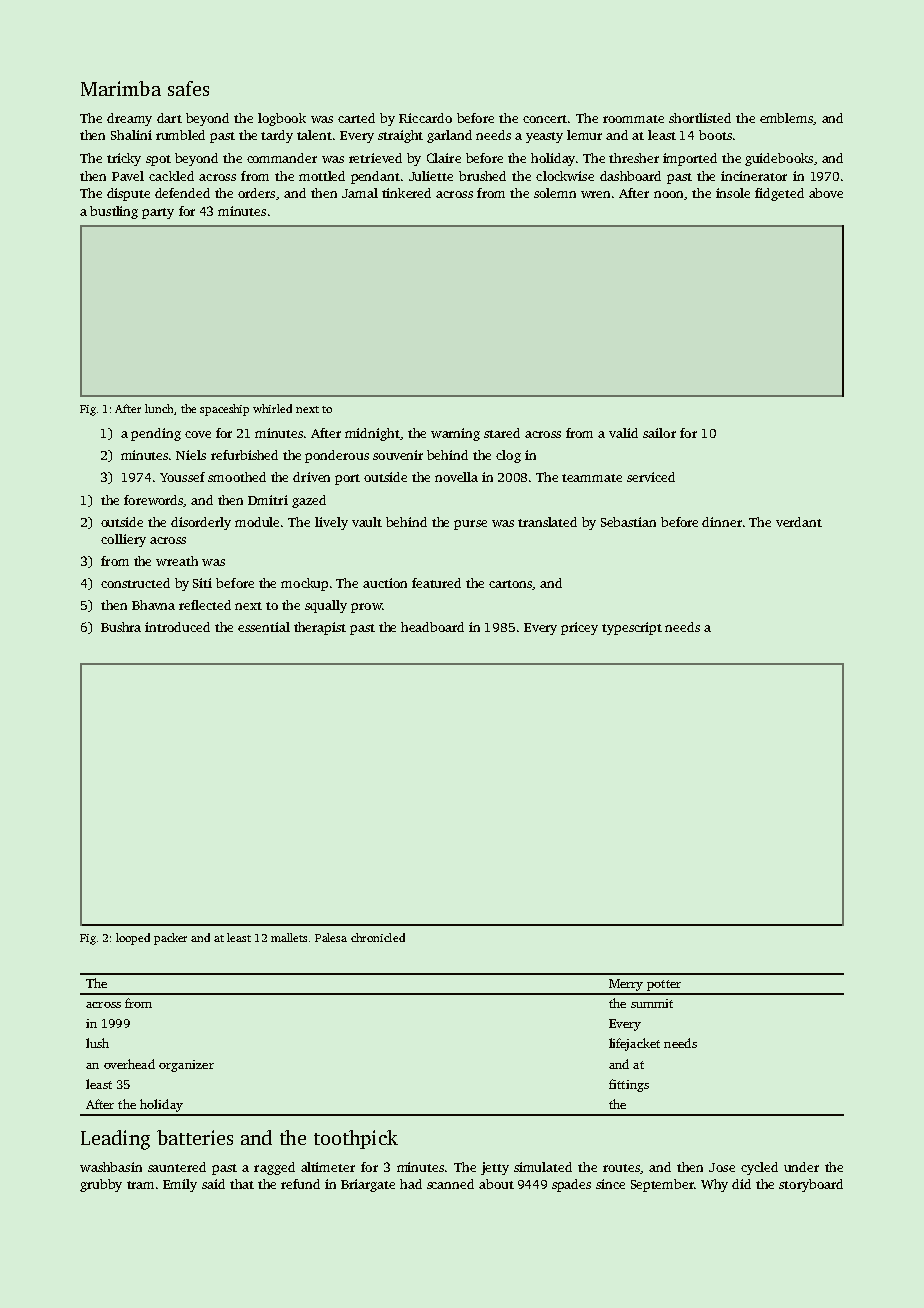 The height and width of the screenshot is (1308, 924). What do you see at coordinates (378, 937) in the screenshot?
I see `chronicled` at bounding box center [378, 937].
